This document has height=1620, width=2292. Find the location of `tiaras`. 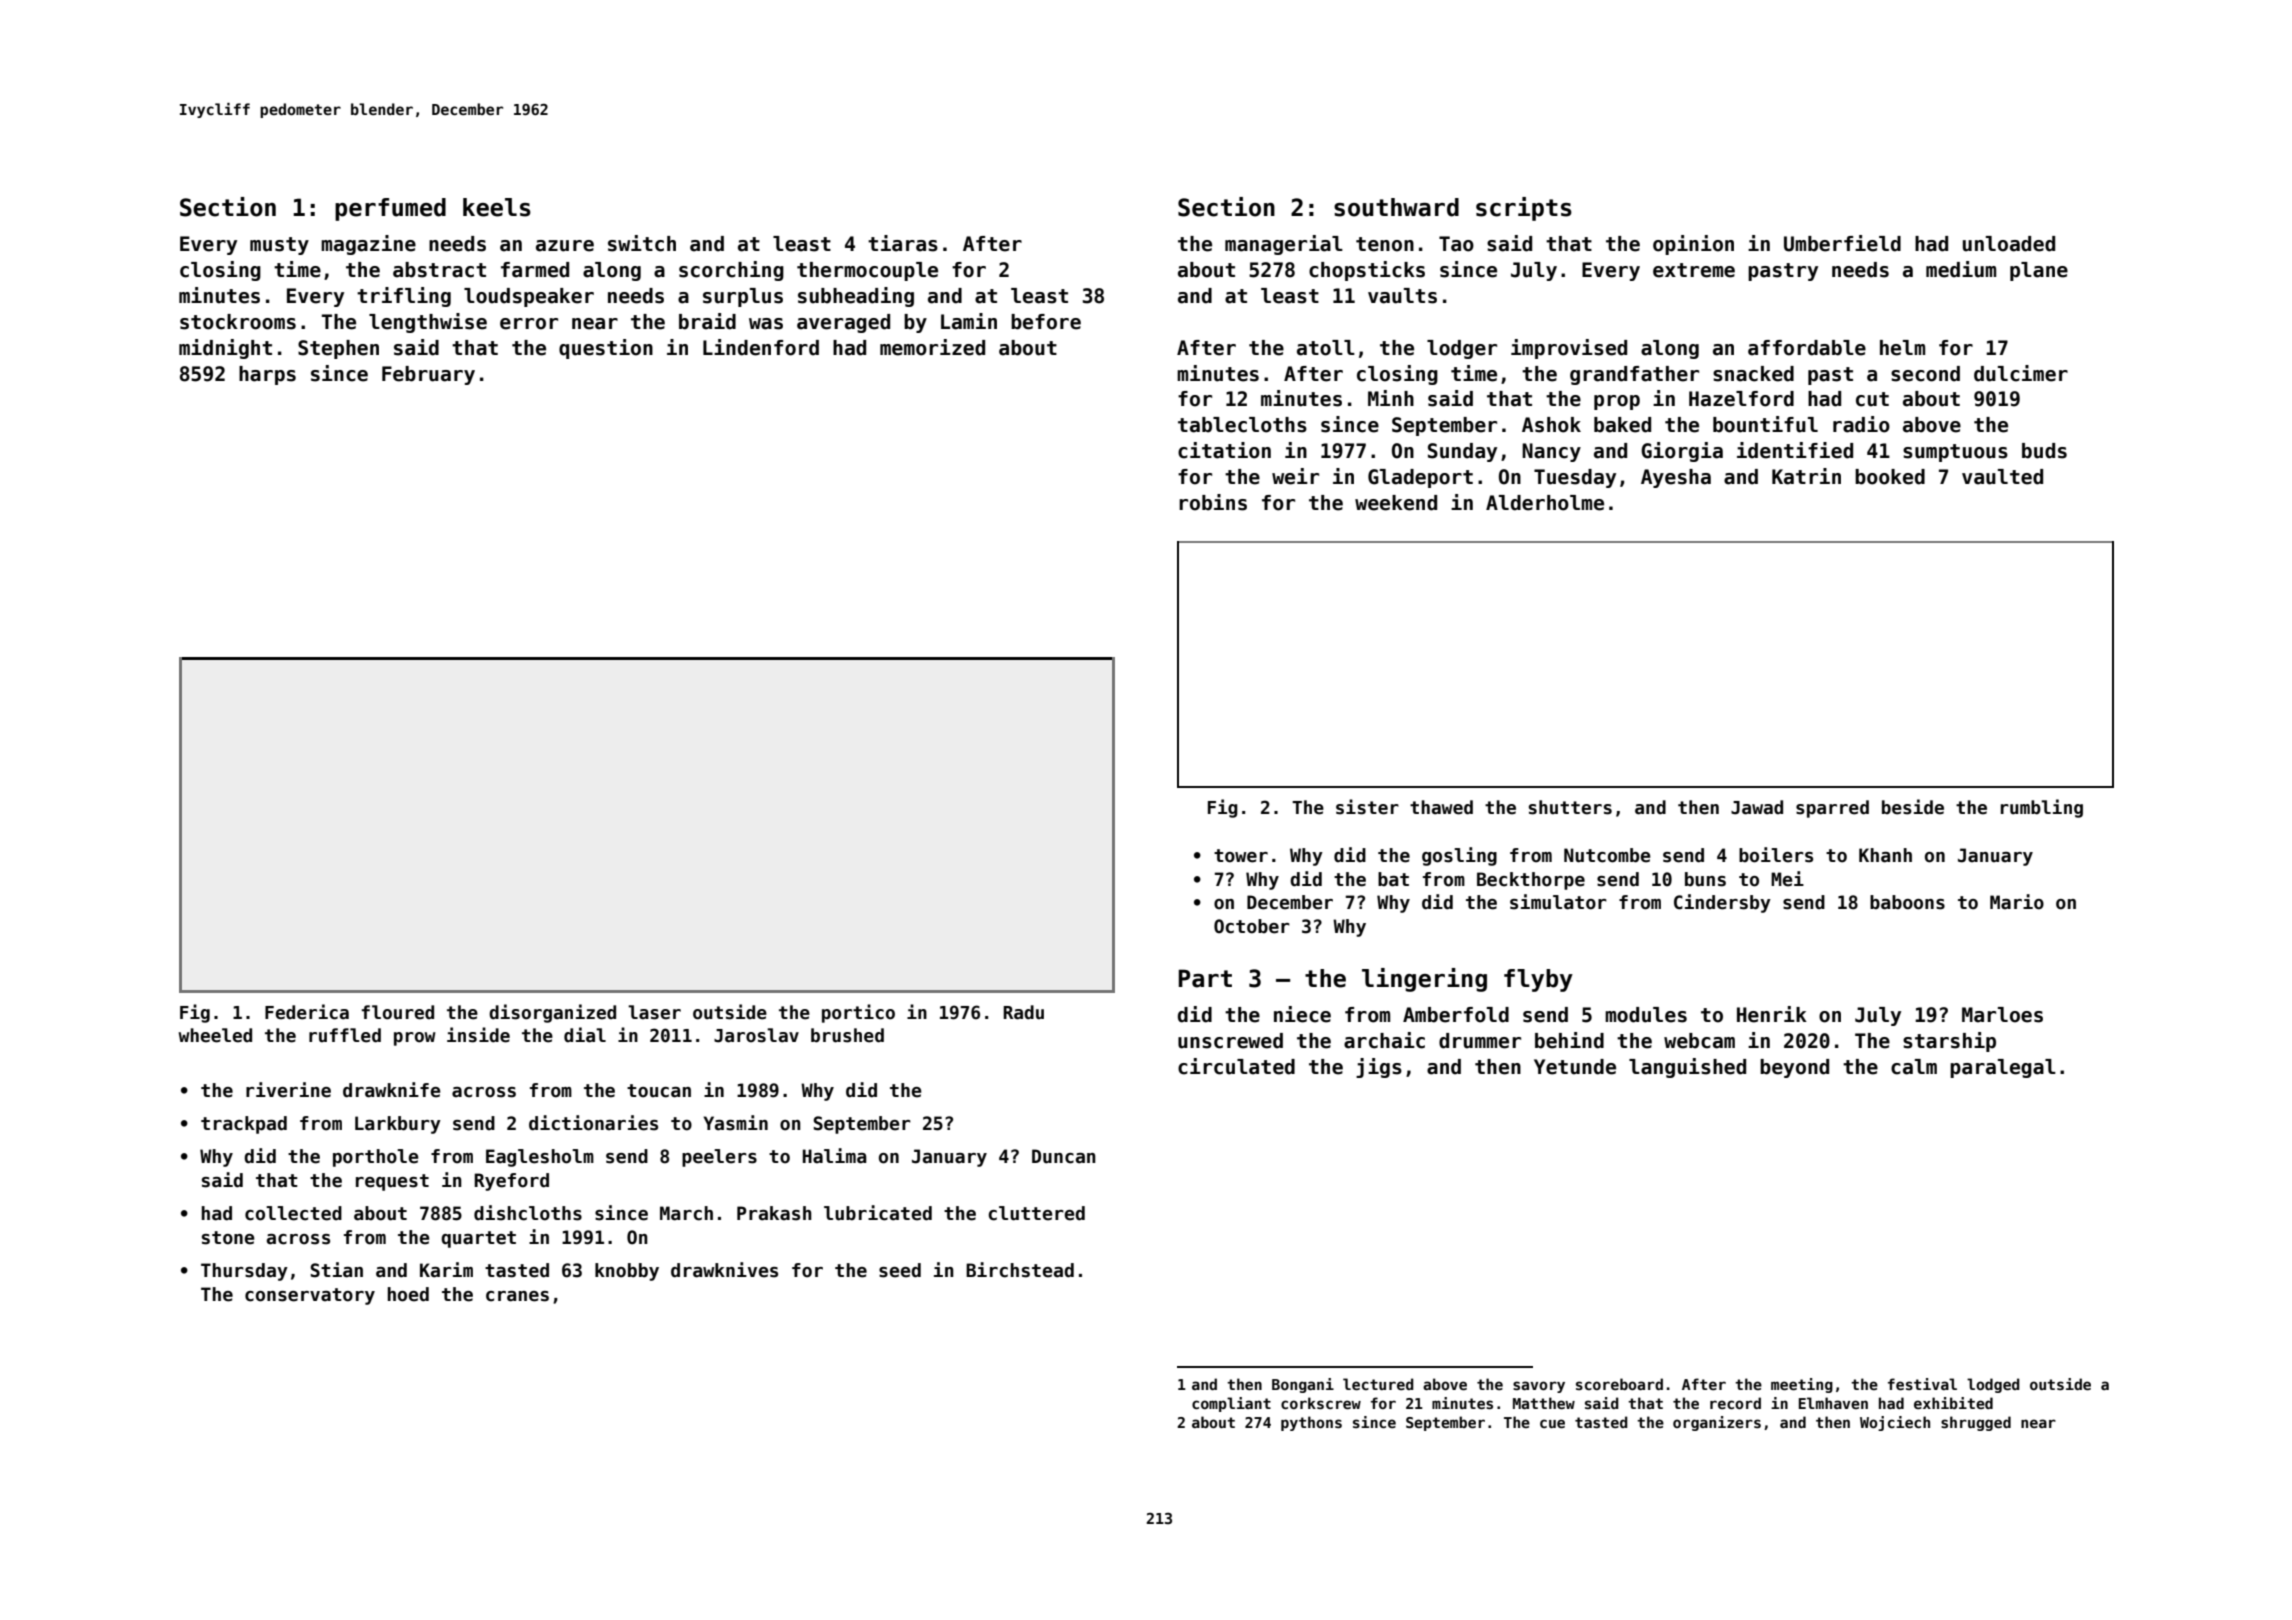

tiaras is located at coordinates (903, 243).
